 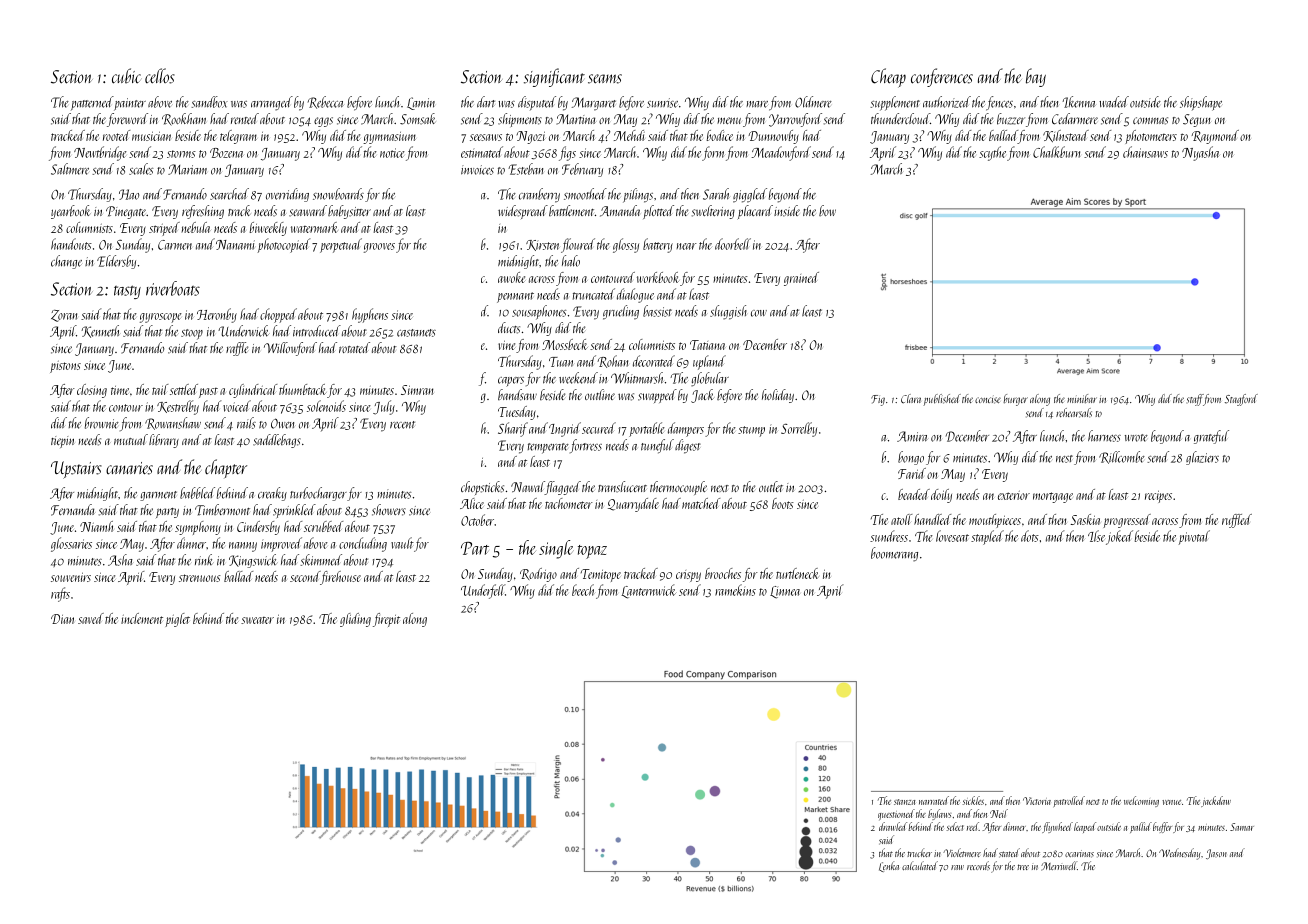 What do you see at coordinates (889, 866) in the document?
I see `Lenka` at bounding box center [889, 866].
